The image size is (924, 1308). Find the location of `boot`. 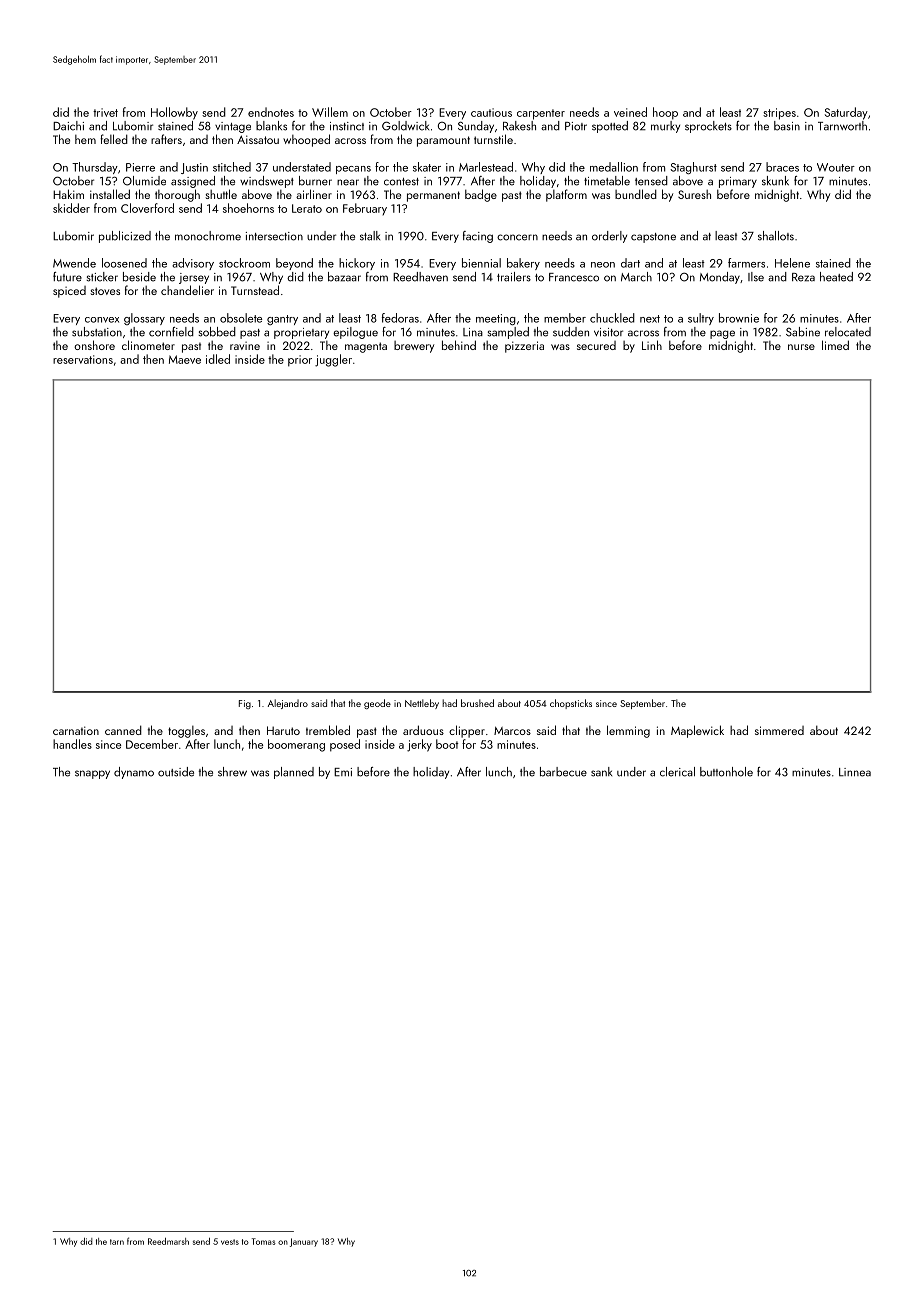

boot is located at coordinates (447, 744).
